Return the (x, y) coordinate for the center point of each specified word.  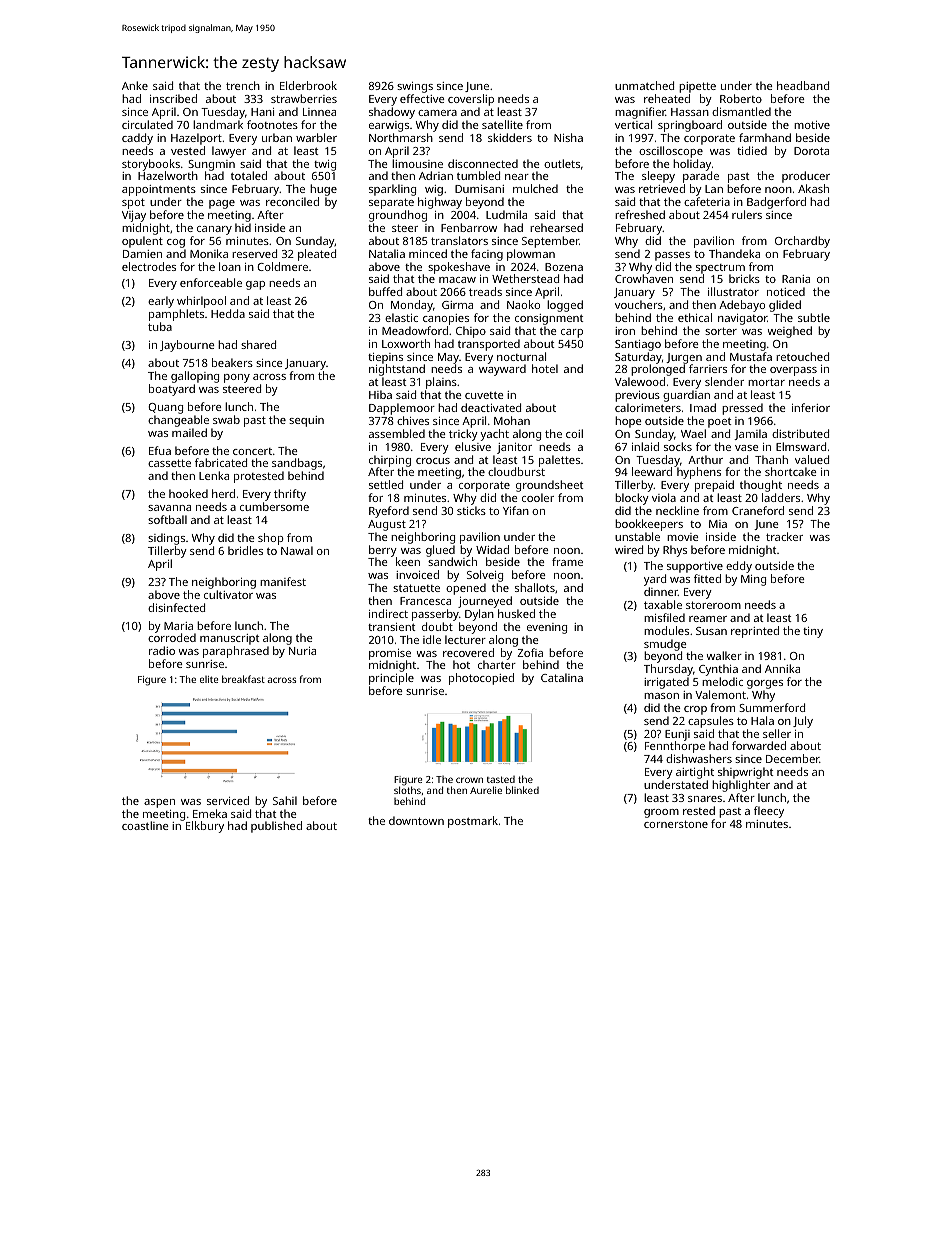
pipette (697, 87)
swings (415, 87)
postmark (473, 822)
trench (243, 85)
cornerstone (676, 824)
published (276, 827)
